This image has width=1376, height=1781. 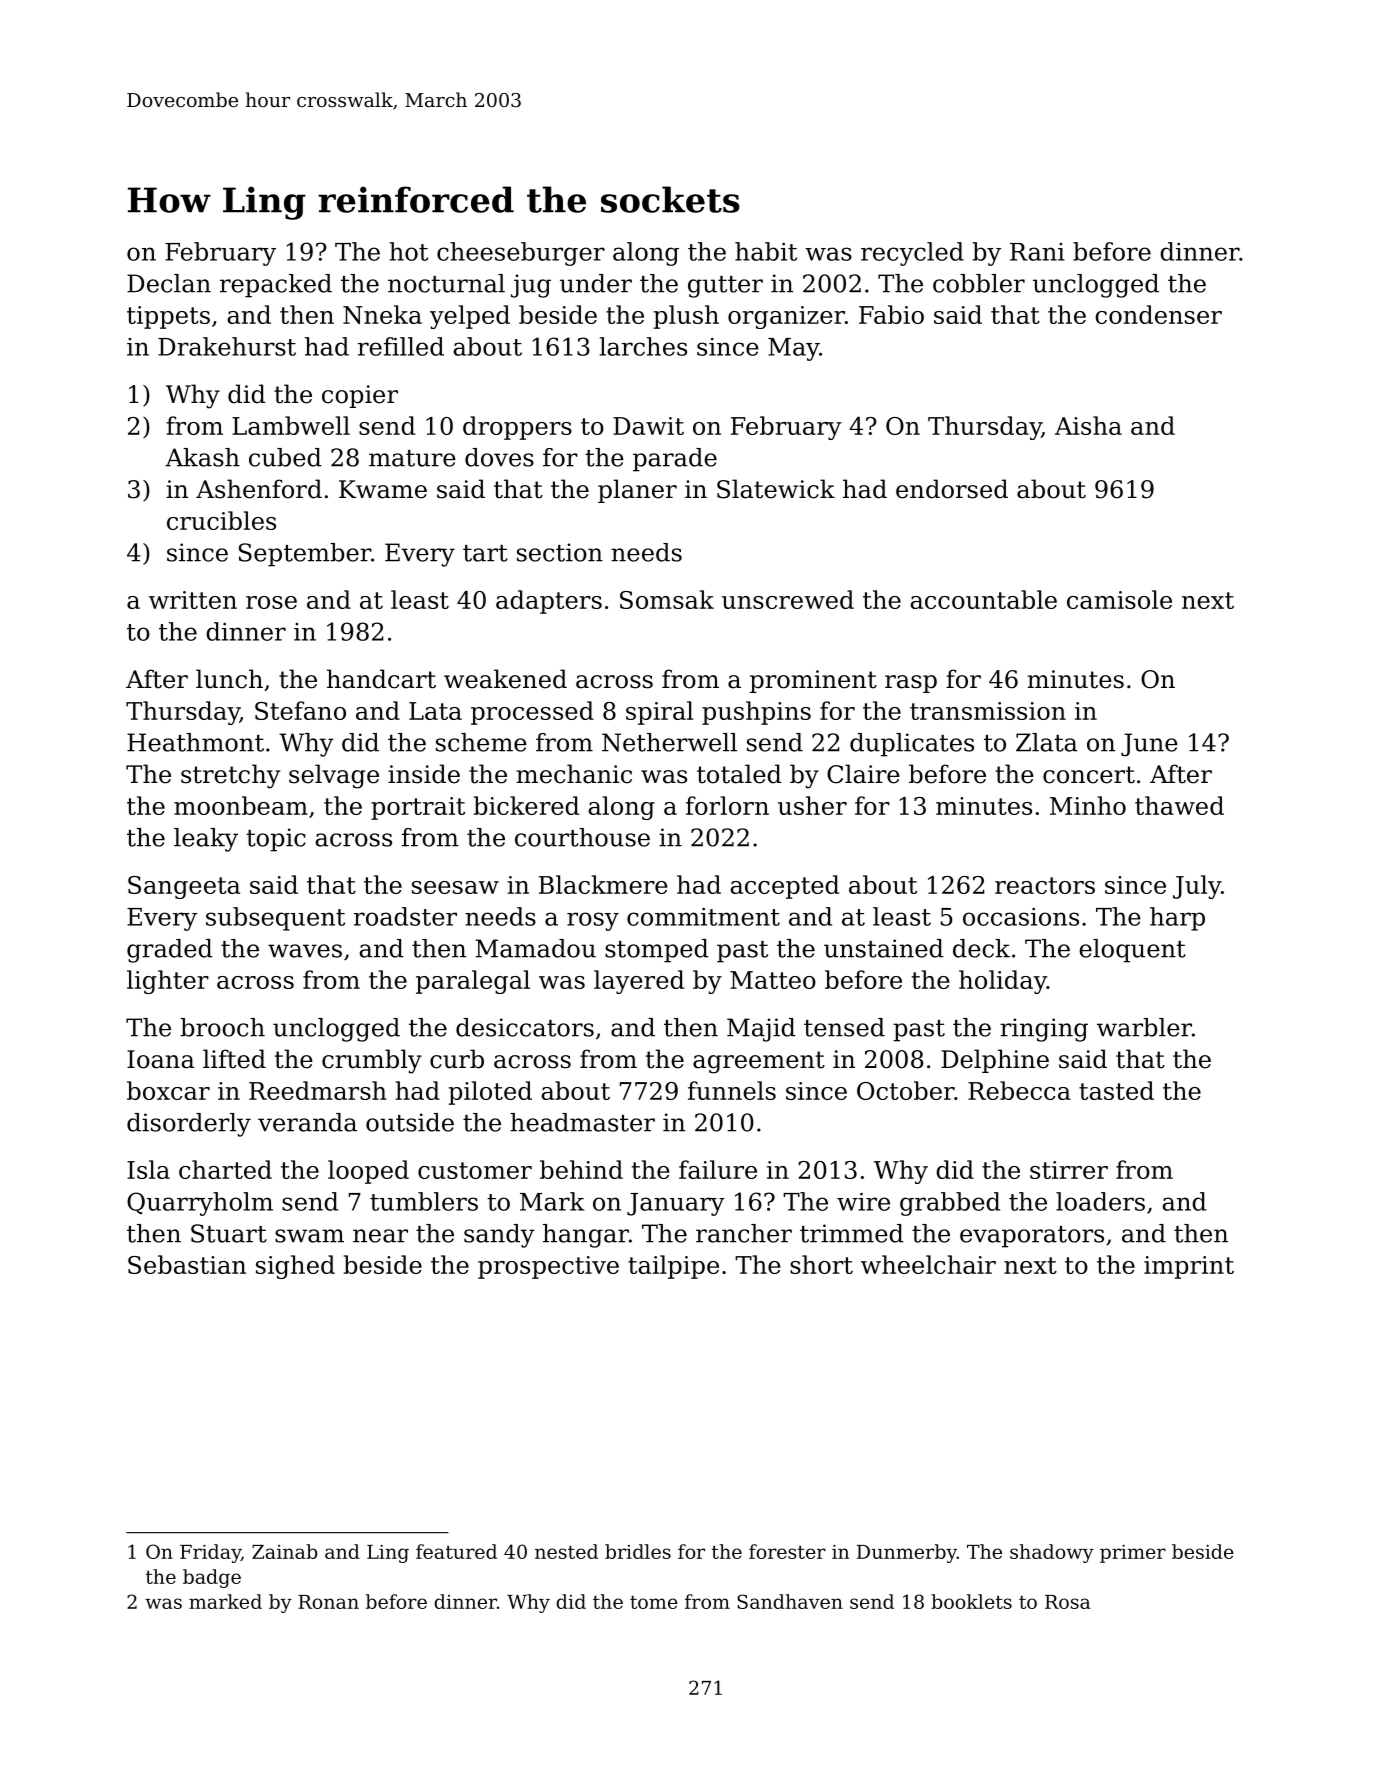 What do you see at coordinates (1037, 252) in the image?
I see `Rani` at bounding box center [1037, 252].
